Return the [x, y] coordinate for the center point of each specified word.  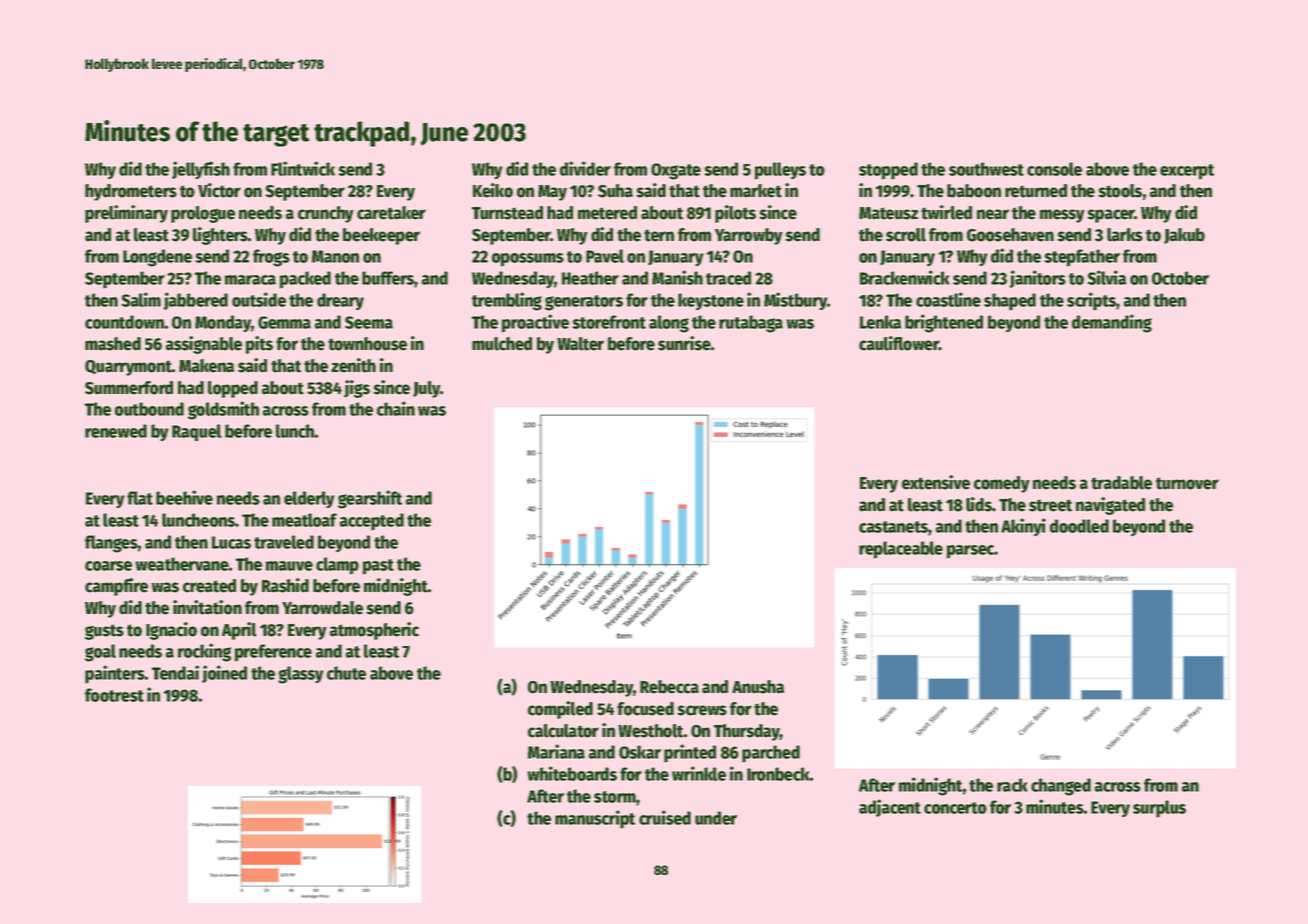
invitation [207, 607]
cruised [665, 817]
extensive [936, 482]
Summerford [129, 388]
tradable [1121, 483]
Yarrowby [748, 236]
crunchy [325, 214]
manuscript [595, 819]
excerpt [1187, 172]
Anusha [758, 687]
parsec [971, 552]
